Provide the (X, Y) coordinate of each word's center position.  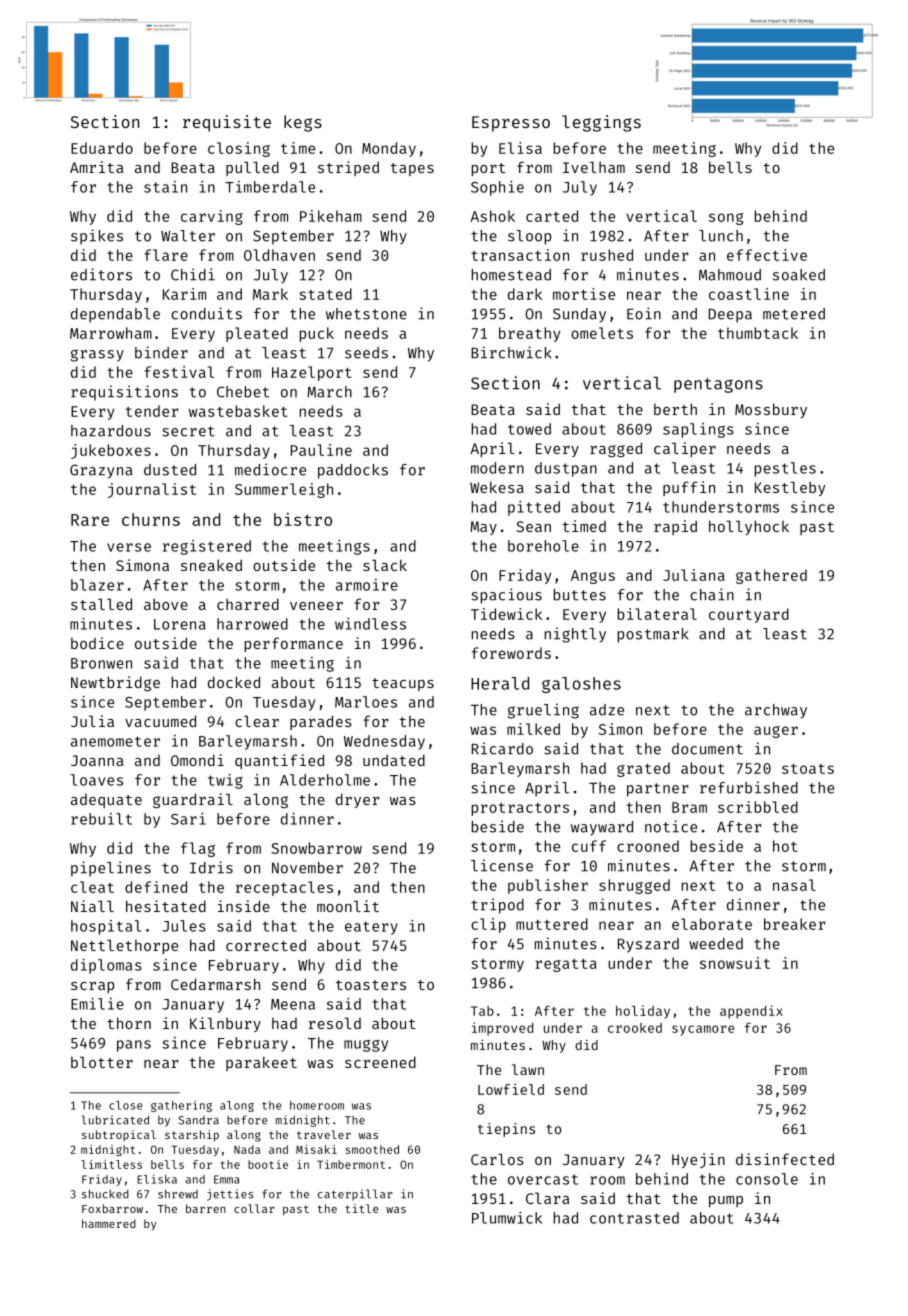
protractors (520, 809)
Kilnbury (225, 1024)
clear (257, 721)
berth (675, 409)
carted (552, 216)
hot (785, 846)
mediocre (270, 469)
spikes (97, 237)
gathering (181, 1106)
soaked (799, 275)
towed (529, 429)
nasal (794, 885)
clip (488, 925)
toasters (371, 985)
